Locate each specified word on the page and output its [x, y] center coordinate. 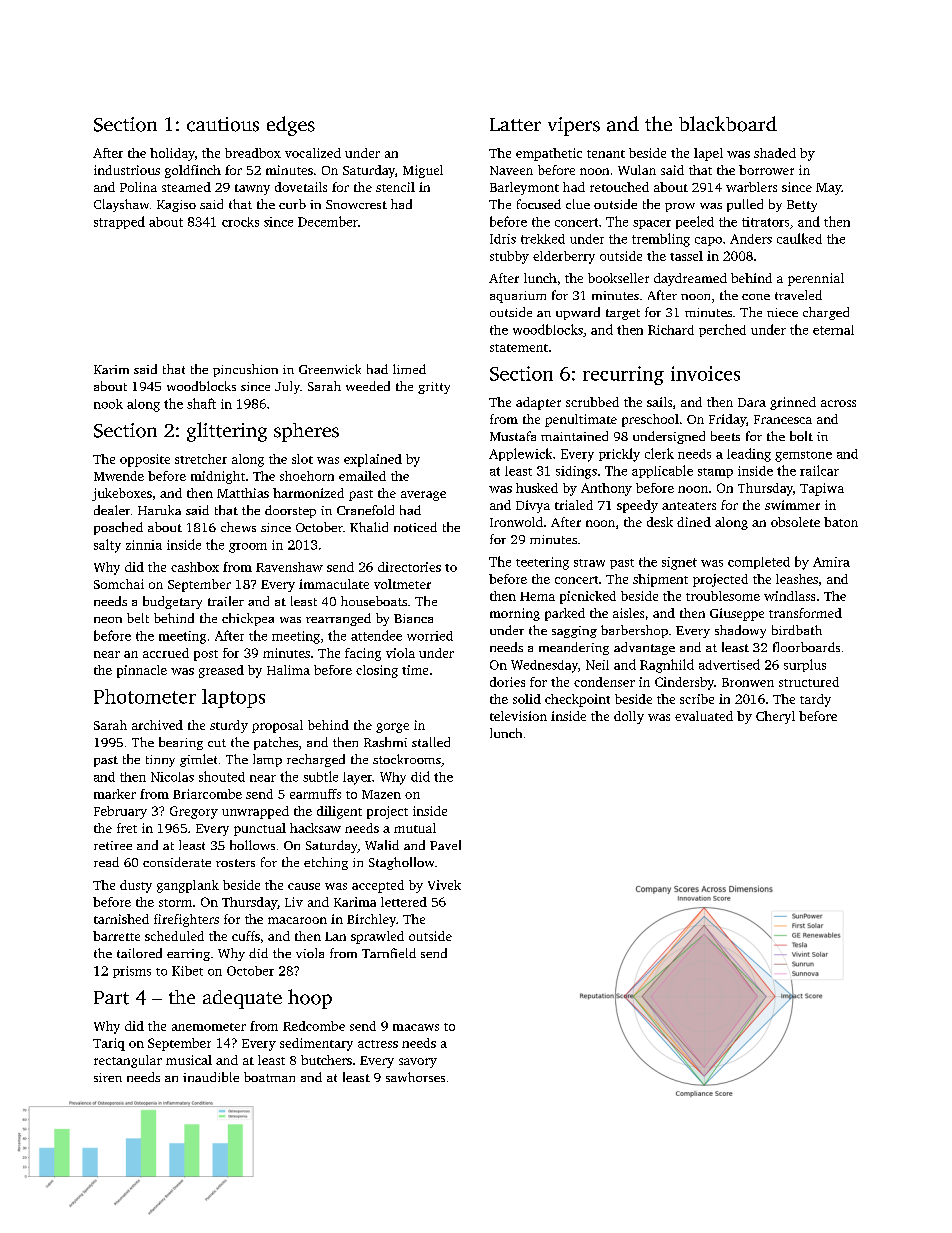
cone [756, 297]
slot [302, 459]
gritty [434, 388]
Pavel [445, 845]
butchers [326, 1060]
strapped [119, 222]
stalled [431, 742]
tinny [160, 761]
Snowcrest [356, 204]
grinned [793, 403]
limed [409, 369]
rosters [235, 863]
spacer [652, 224]
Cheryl [775, 717]
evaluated [704, 716]
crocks [240, 222]
